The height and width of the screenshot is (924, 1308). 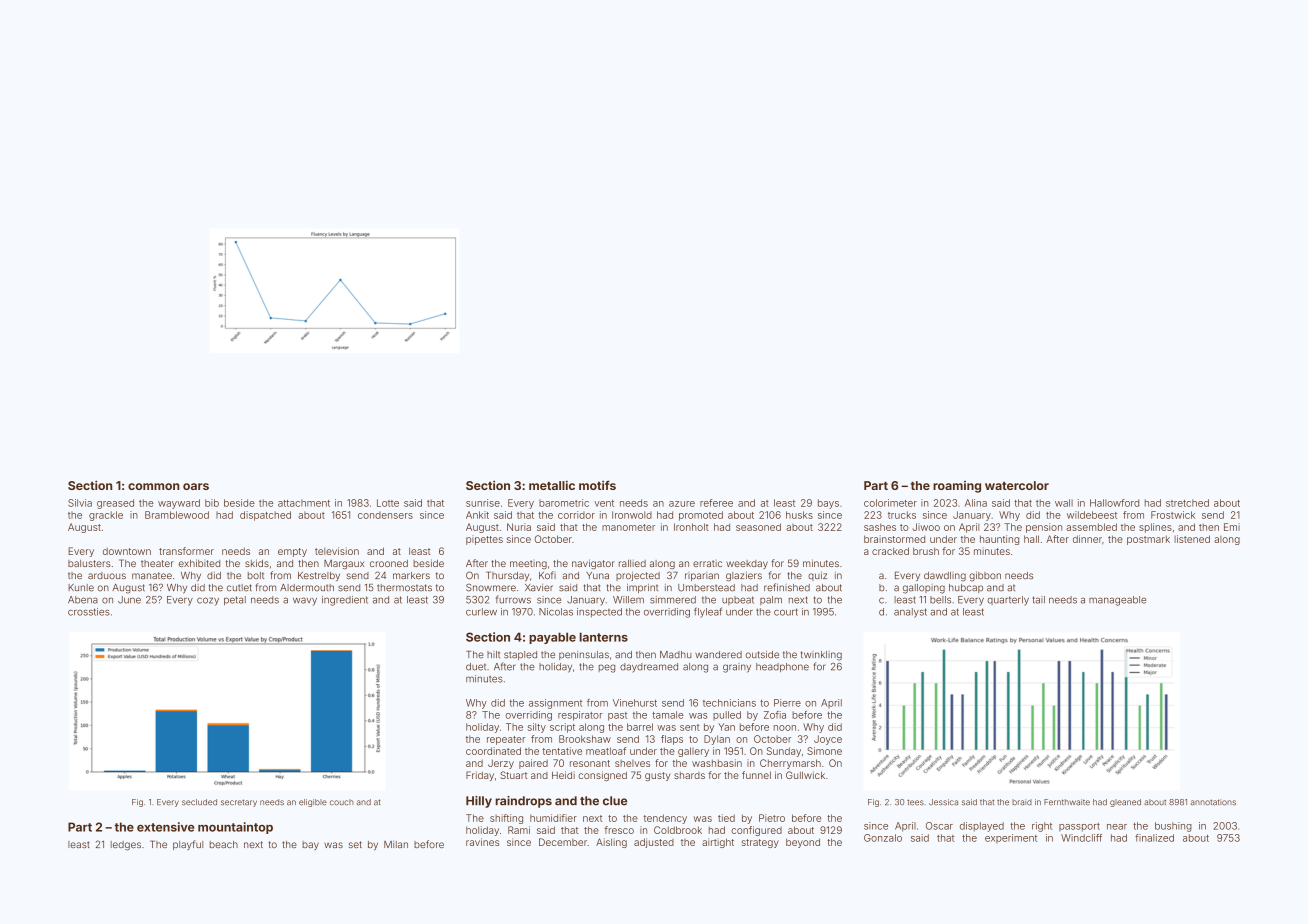 I want to click on repeater, so click(x=506, y=740).
